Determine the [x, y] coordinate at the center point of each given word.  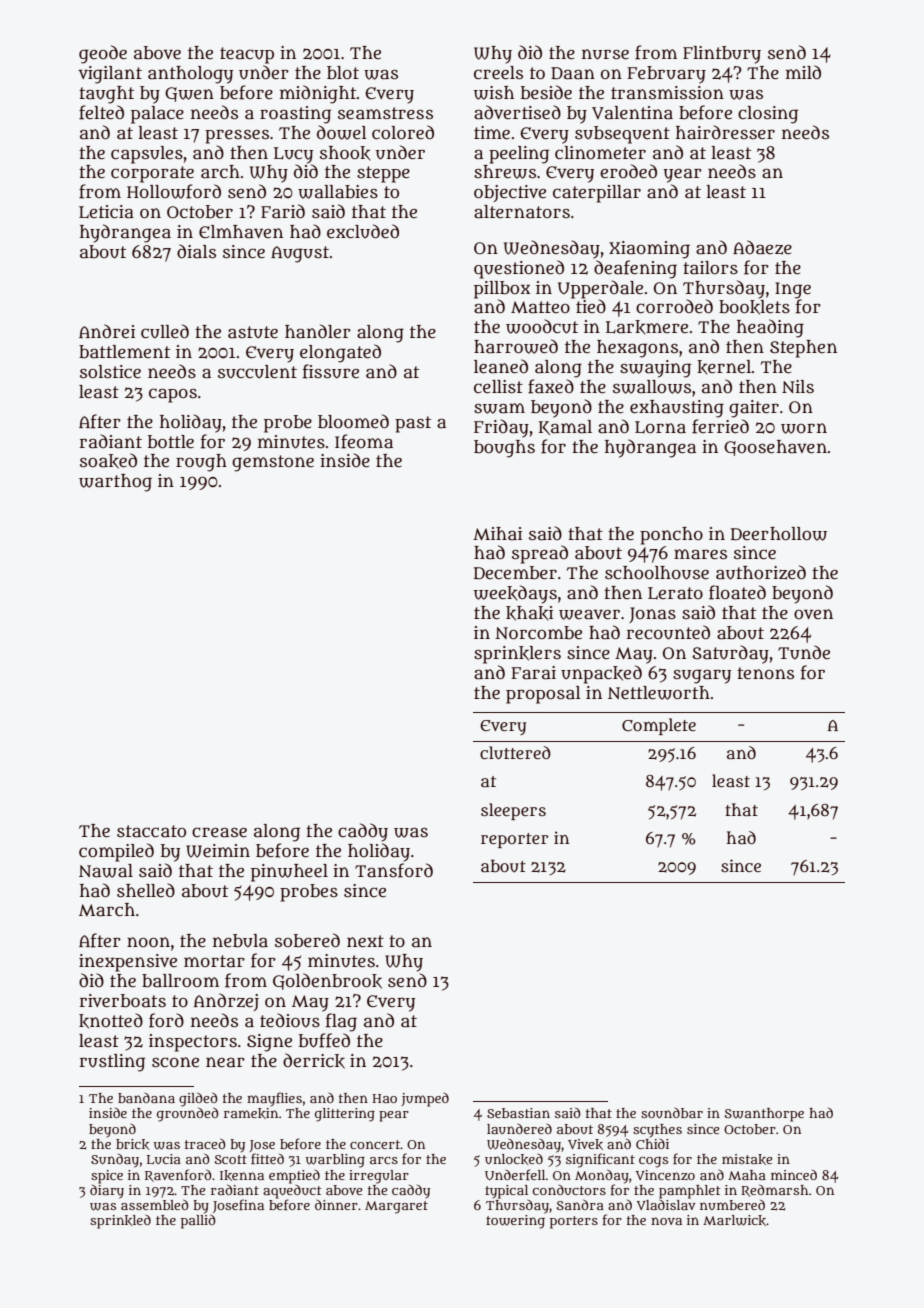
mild [803, 72]
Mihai [497, 534]
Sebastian [518, 1113]
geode [103, 54]
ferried [720, 426]
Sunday [115, 1161]
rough [201, 463]
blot [343, 72]
